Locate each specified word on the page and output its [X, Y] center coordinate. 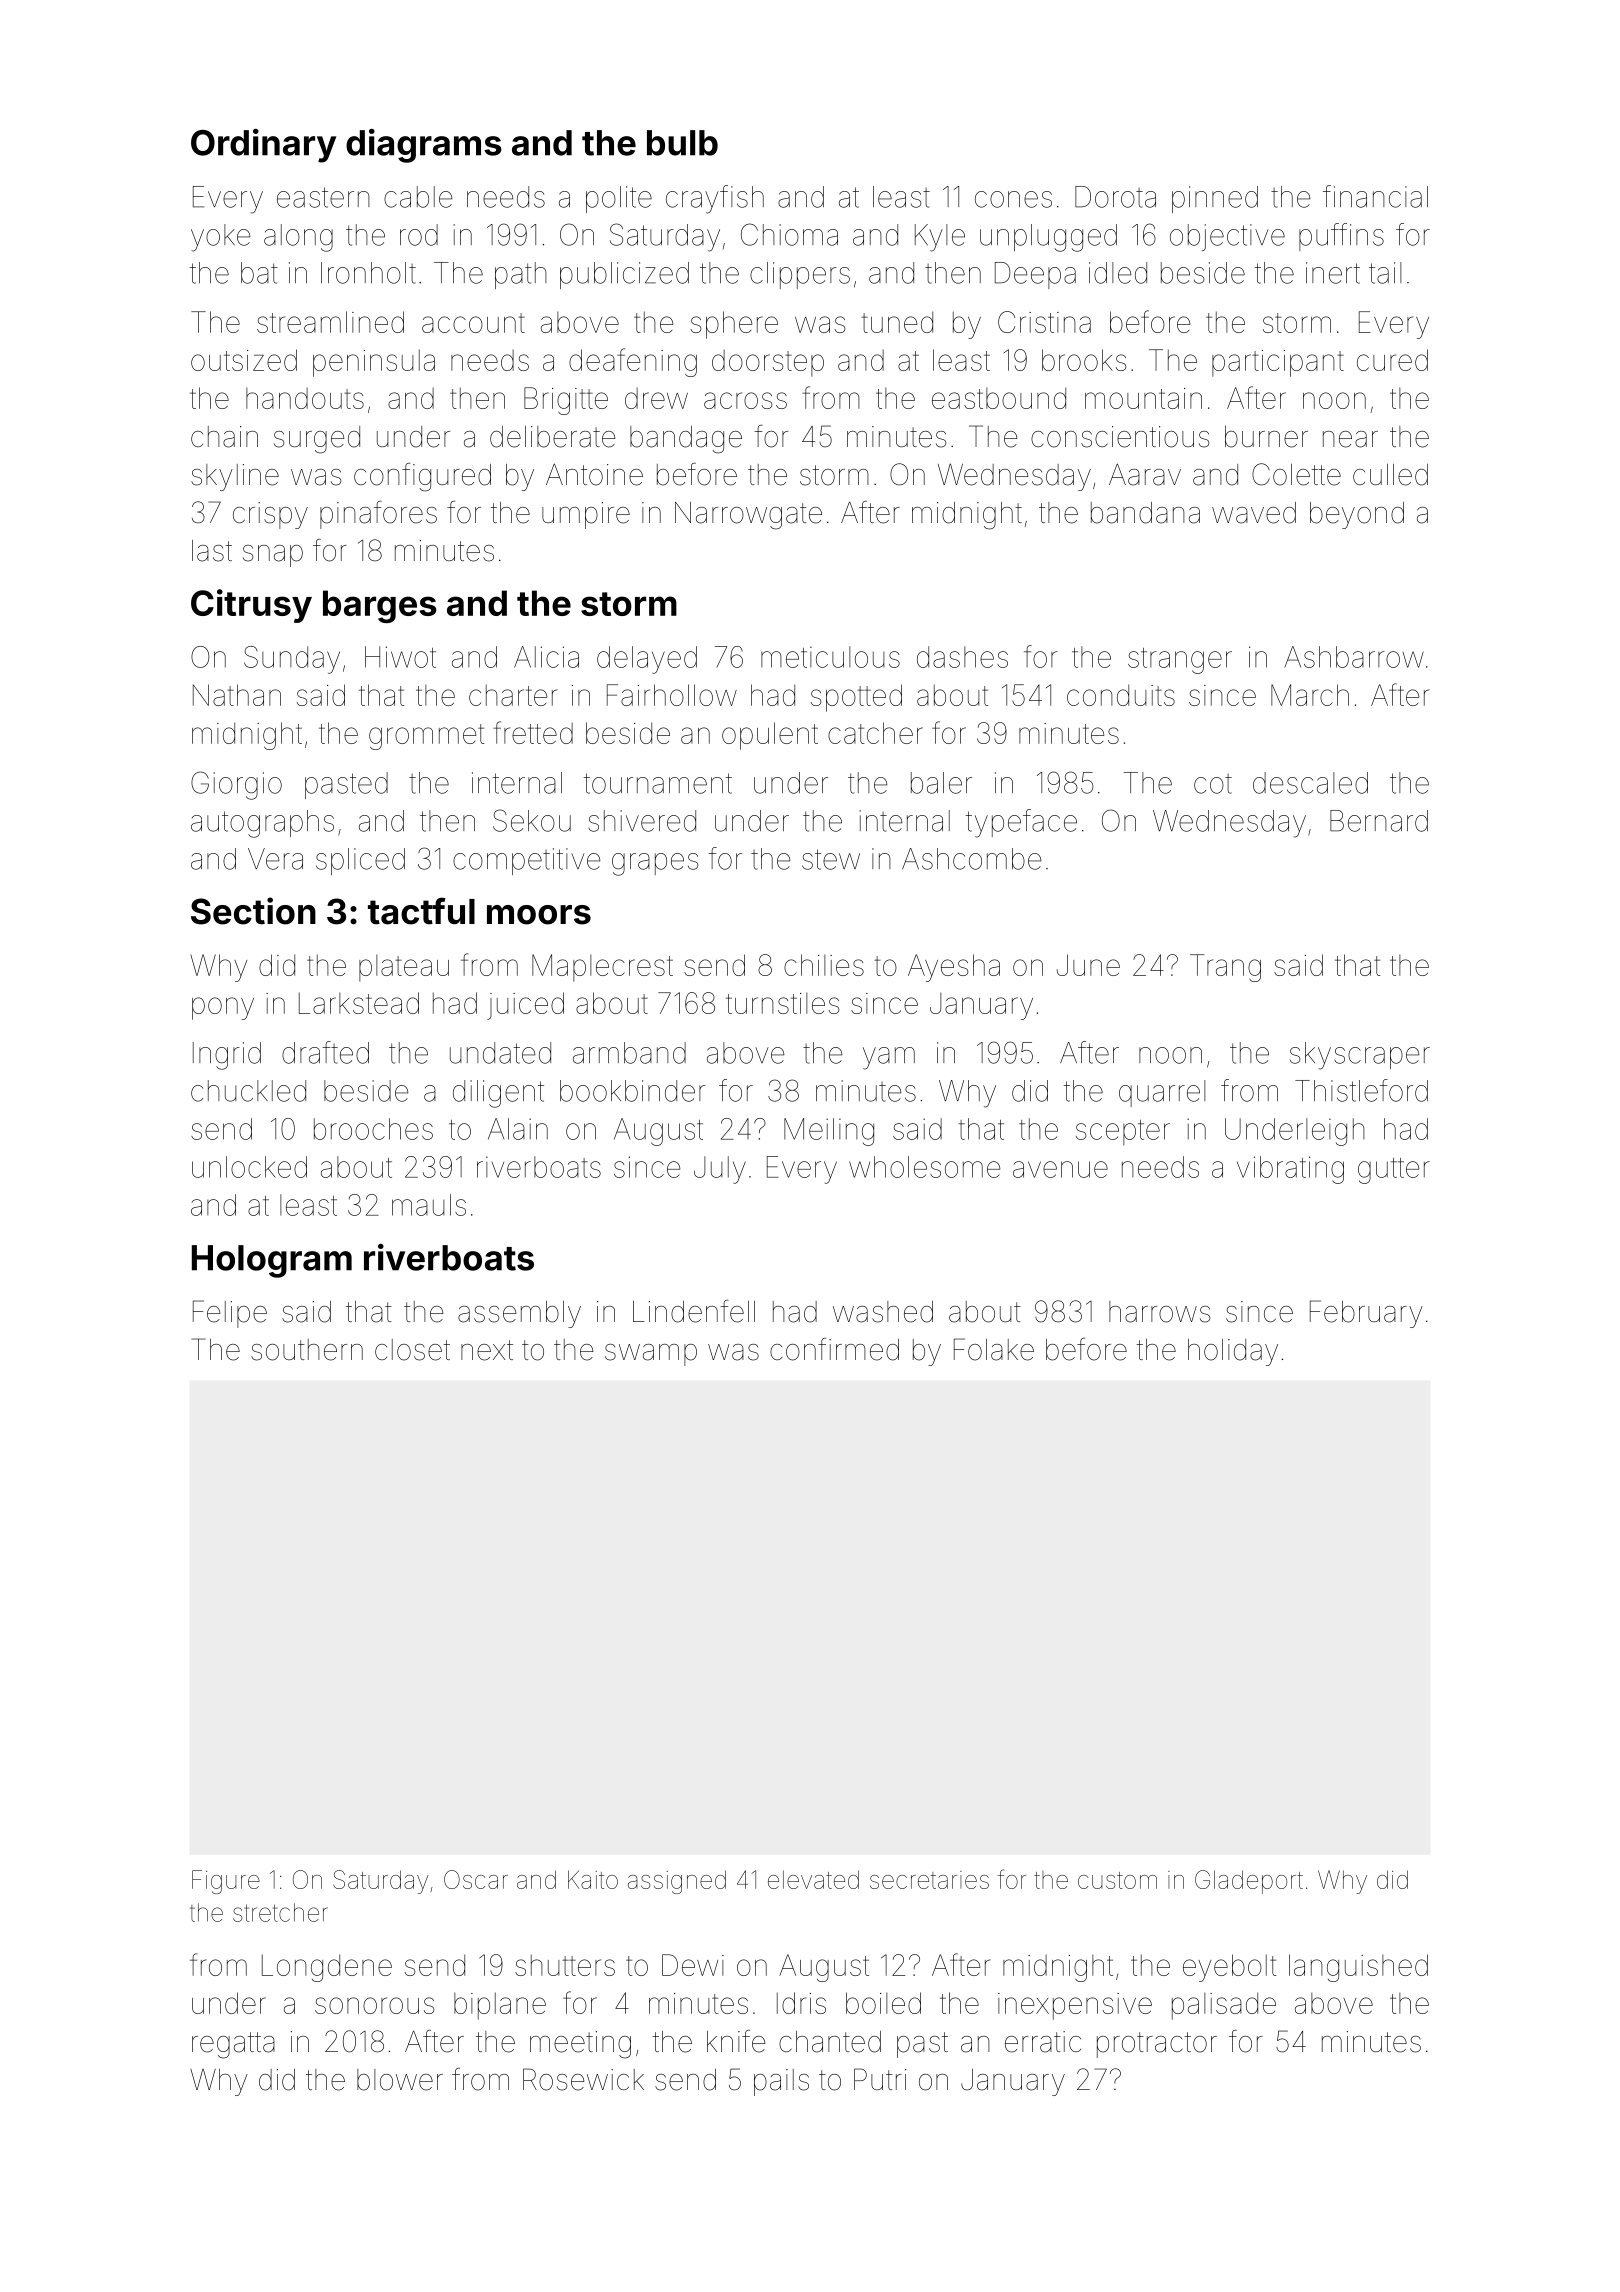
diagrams [424, 146]
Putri [880, 2079]
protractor [1157, 2045]
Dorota [1115, 197]
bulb [682, 143]
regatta [233, 2045]
